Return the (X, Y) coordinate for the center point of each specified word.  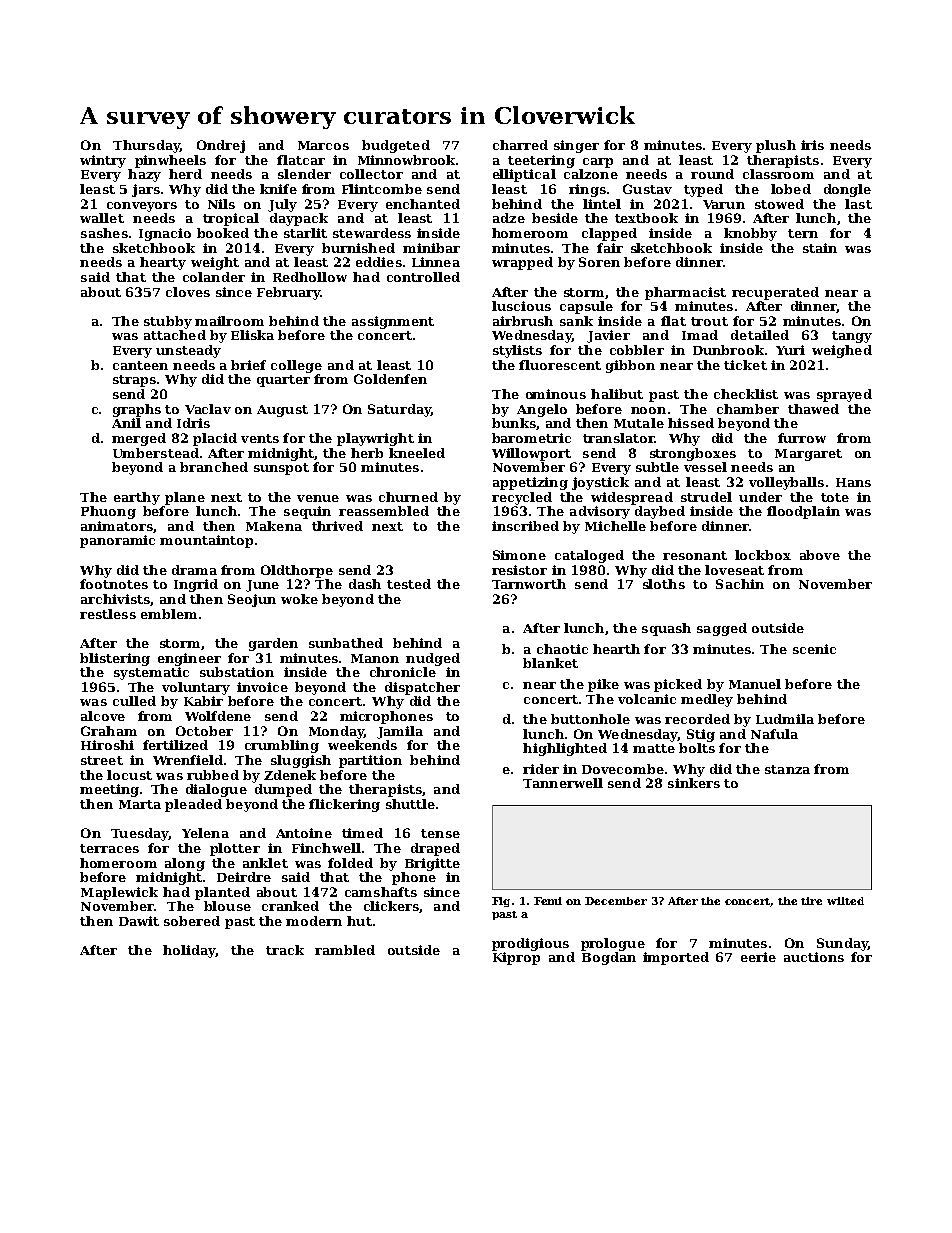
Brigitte (432, 864)
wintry (103, 161)
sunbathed (346, 643)
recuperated (775, 293)
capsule (586, 307)
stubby (168, 322)
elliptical (524, 175)
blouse (227, 906)
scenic (814, 649)
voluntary (196, 688)
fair (610, 248)
